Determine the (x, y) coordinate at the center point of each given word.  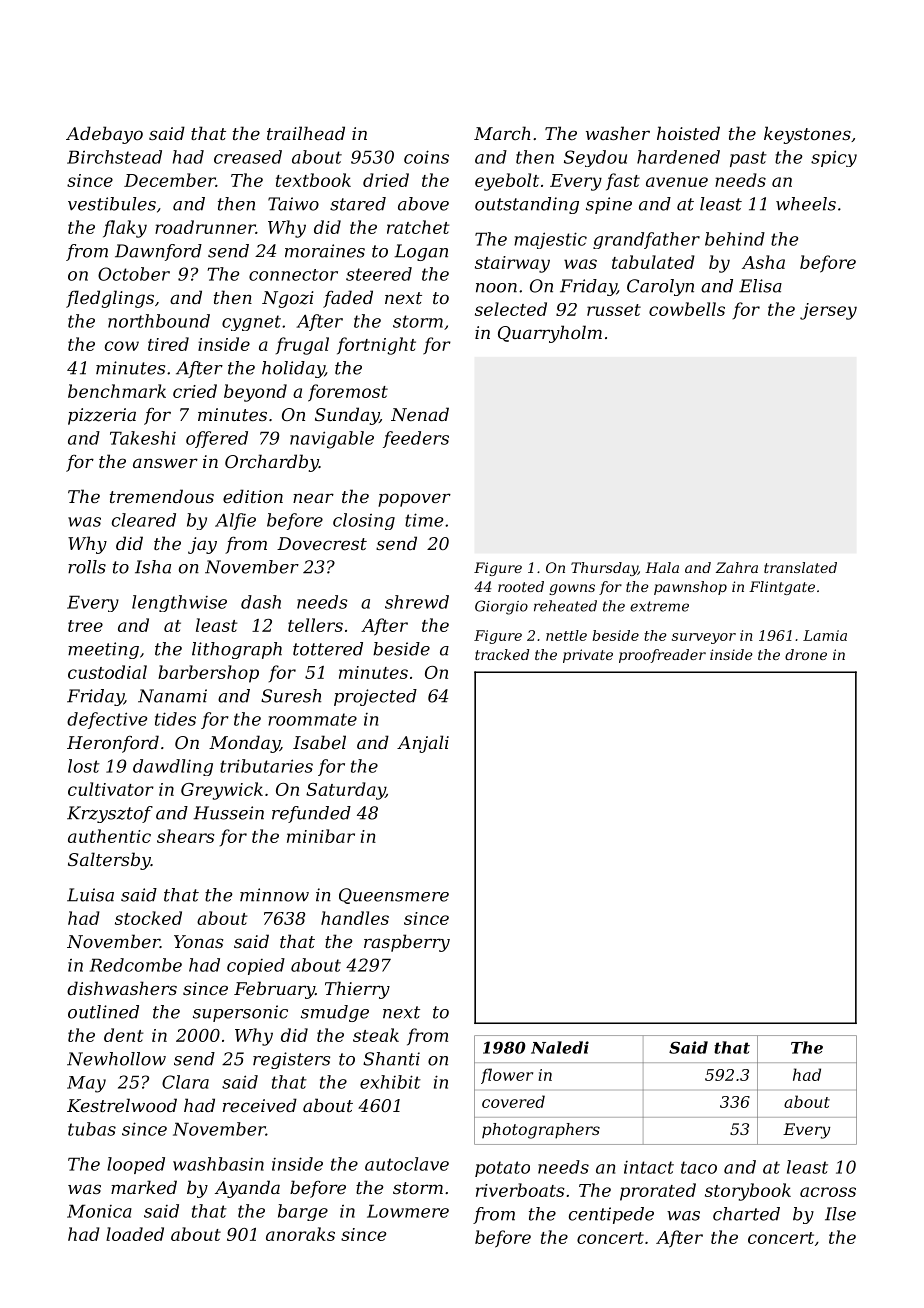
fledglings (110, 299)
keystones (807, 135)
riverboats (520, 1190)
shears (186, 836)
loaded (135, 1234)
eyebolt (507, 182)
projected (375, 697)
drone (806, 654)
